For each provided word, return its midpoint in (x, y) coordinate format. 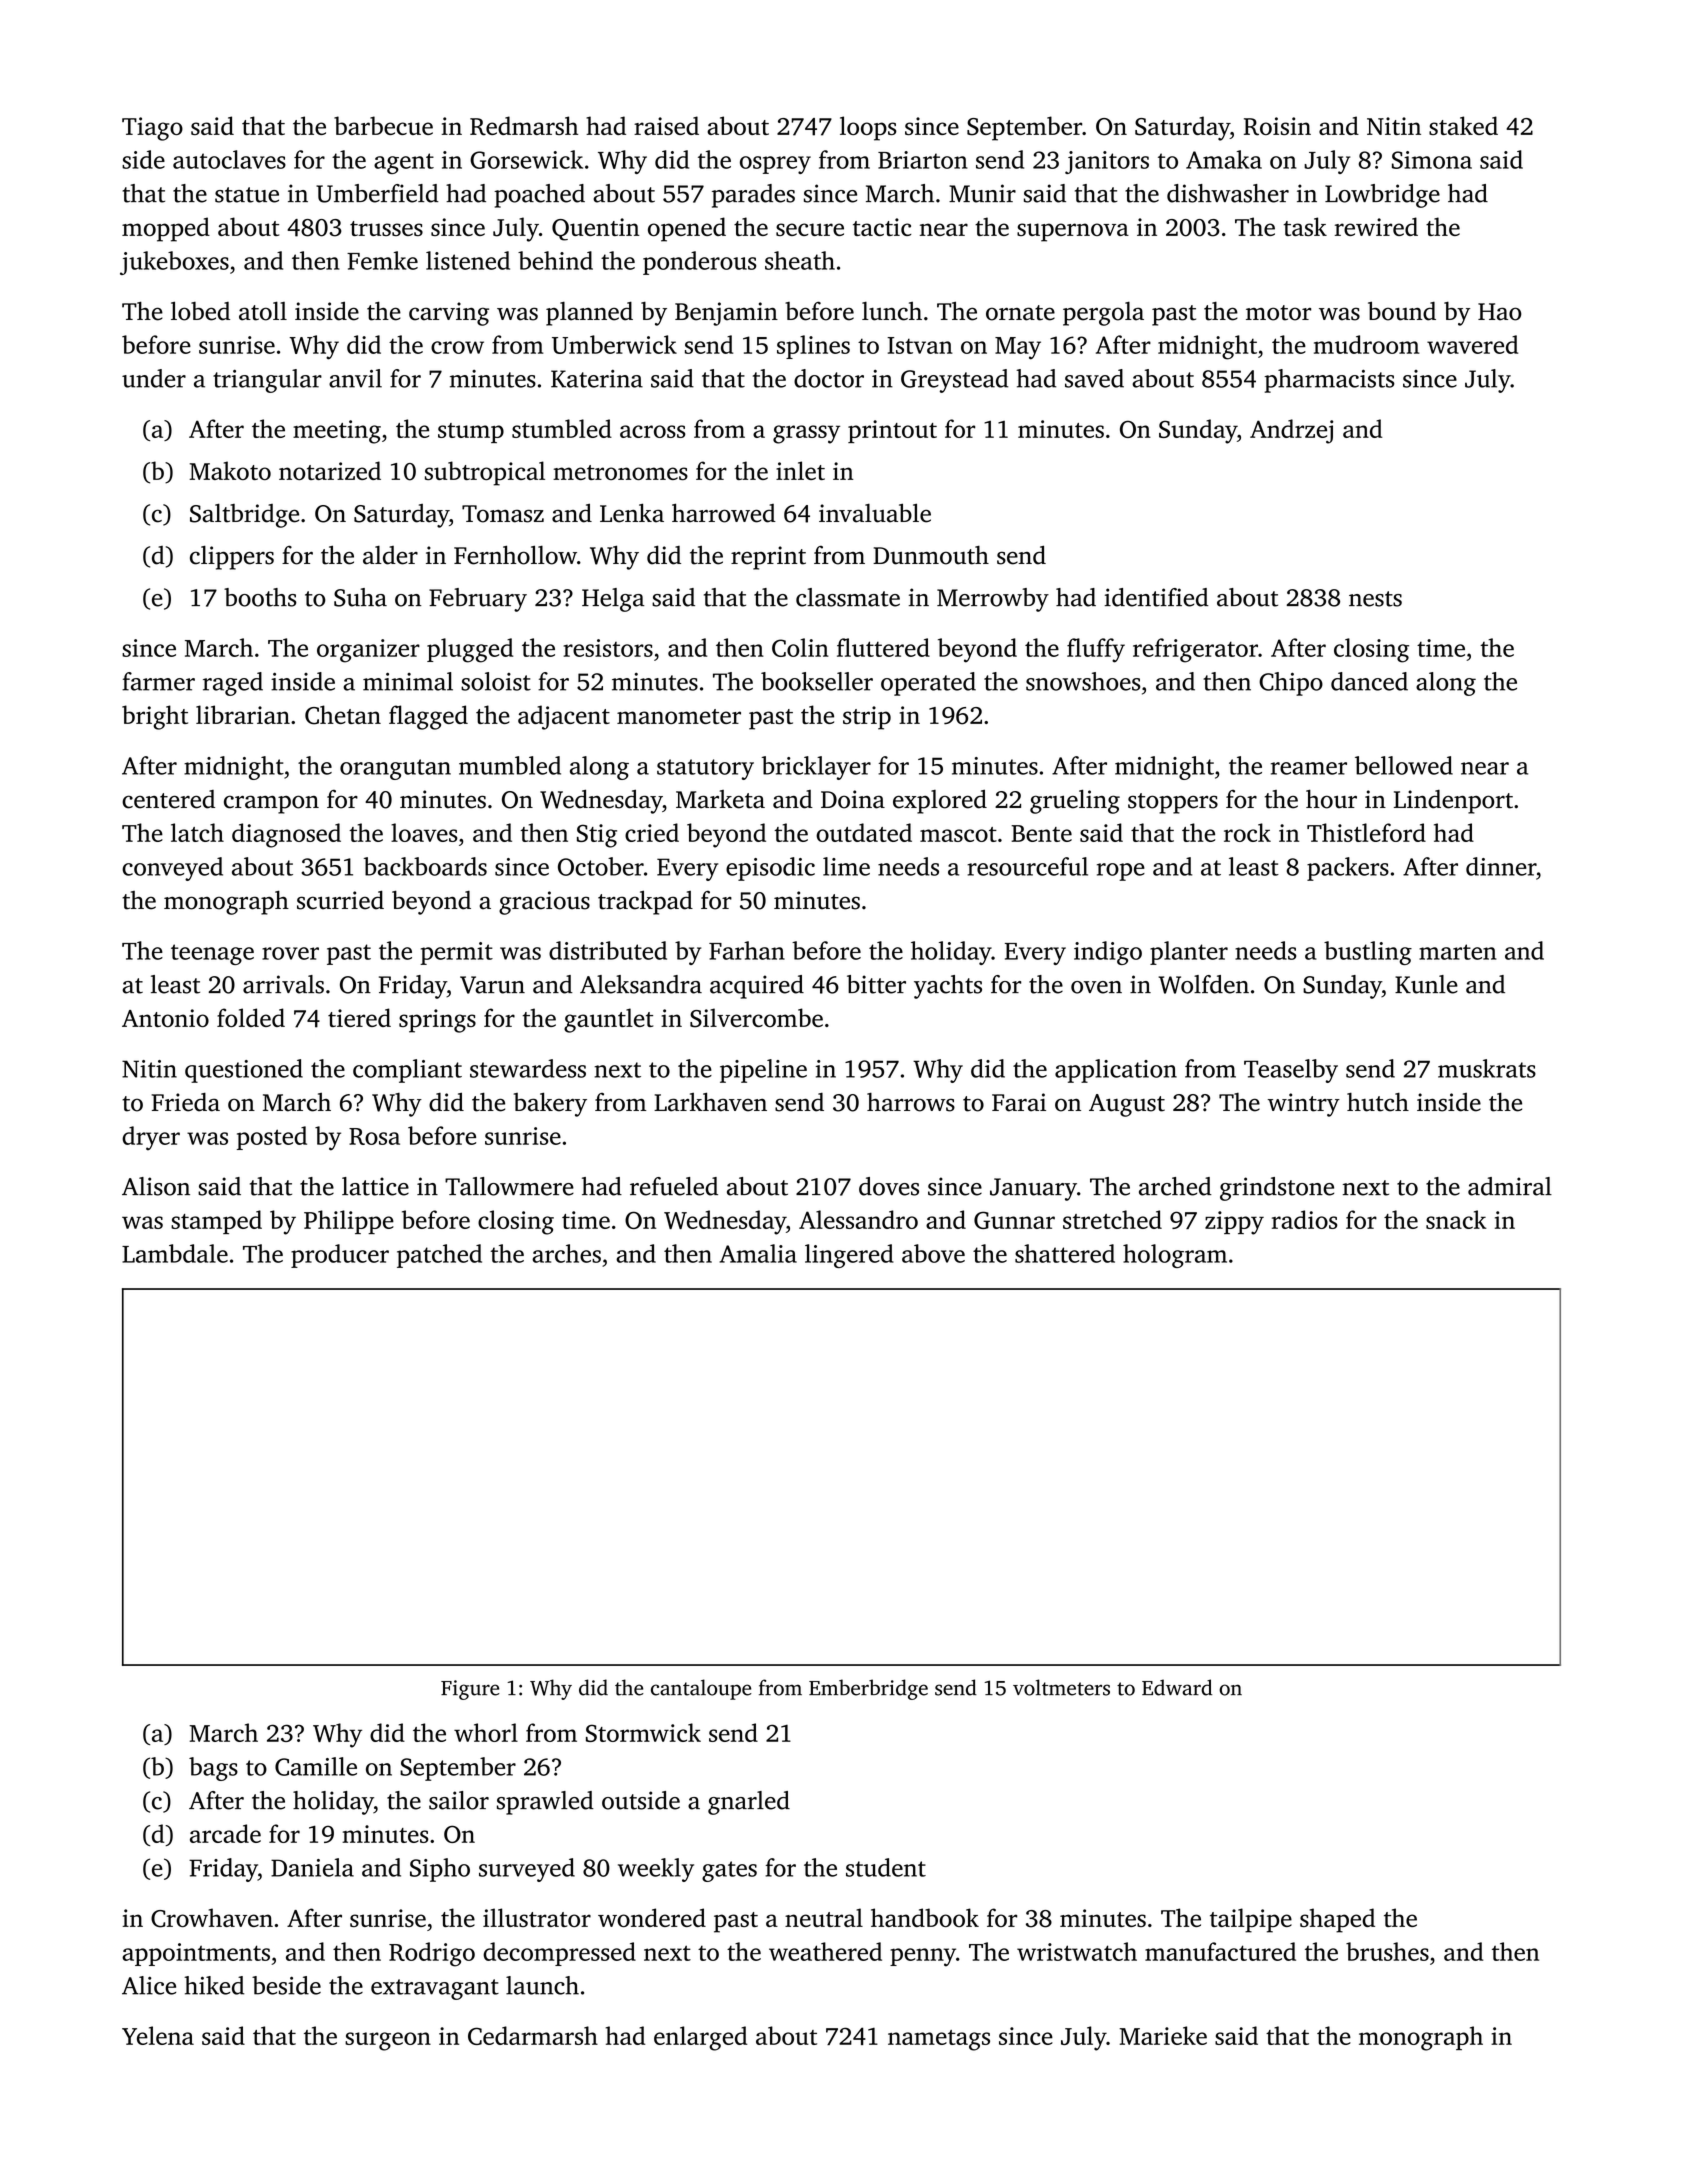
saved (1094, 378)
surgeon (388, 2041)
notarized (330, 470)
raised (666, 125)
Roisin (1277, 126)
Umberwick (614, 344)
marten (1457, 952)
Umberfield (377, 193)
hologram (1175, 1256)
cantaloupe (701, 1689)
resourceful (1027, 866)
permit (456, 953)
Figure (470, 1690)
